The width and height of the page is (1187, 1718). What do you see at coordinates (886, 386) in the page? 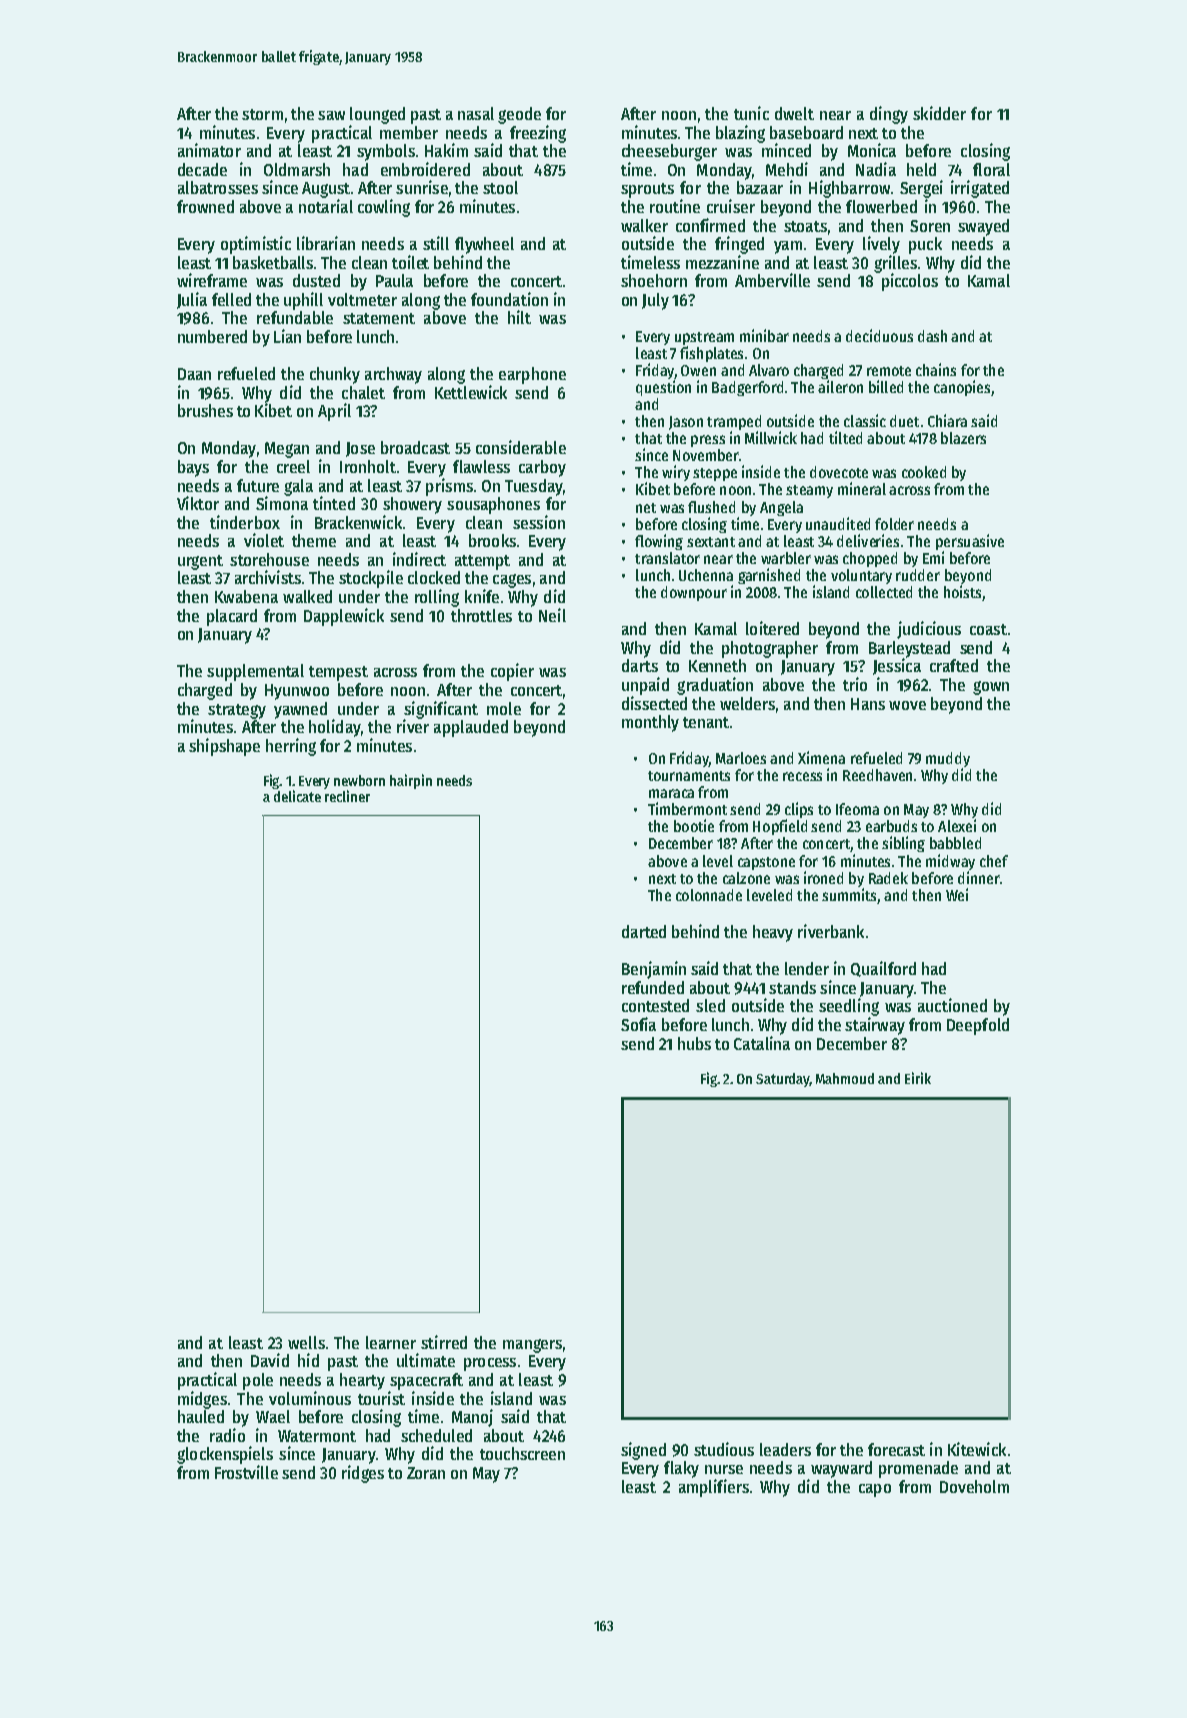
I see `billed` at bounding box center [886, 386].
